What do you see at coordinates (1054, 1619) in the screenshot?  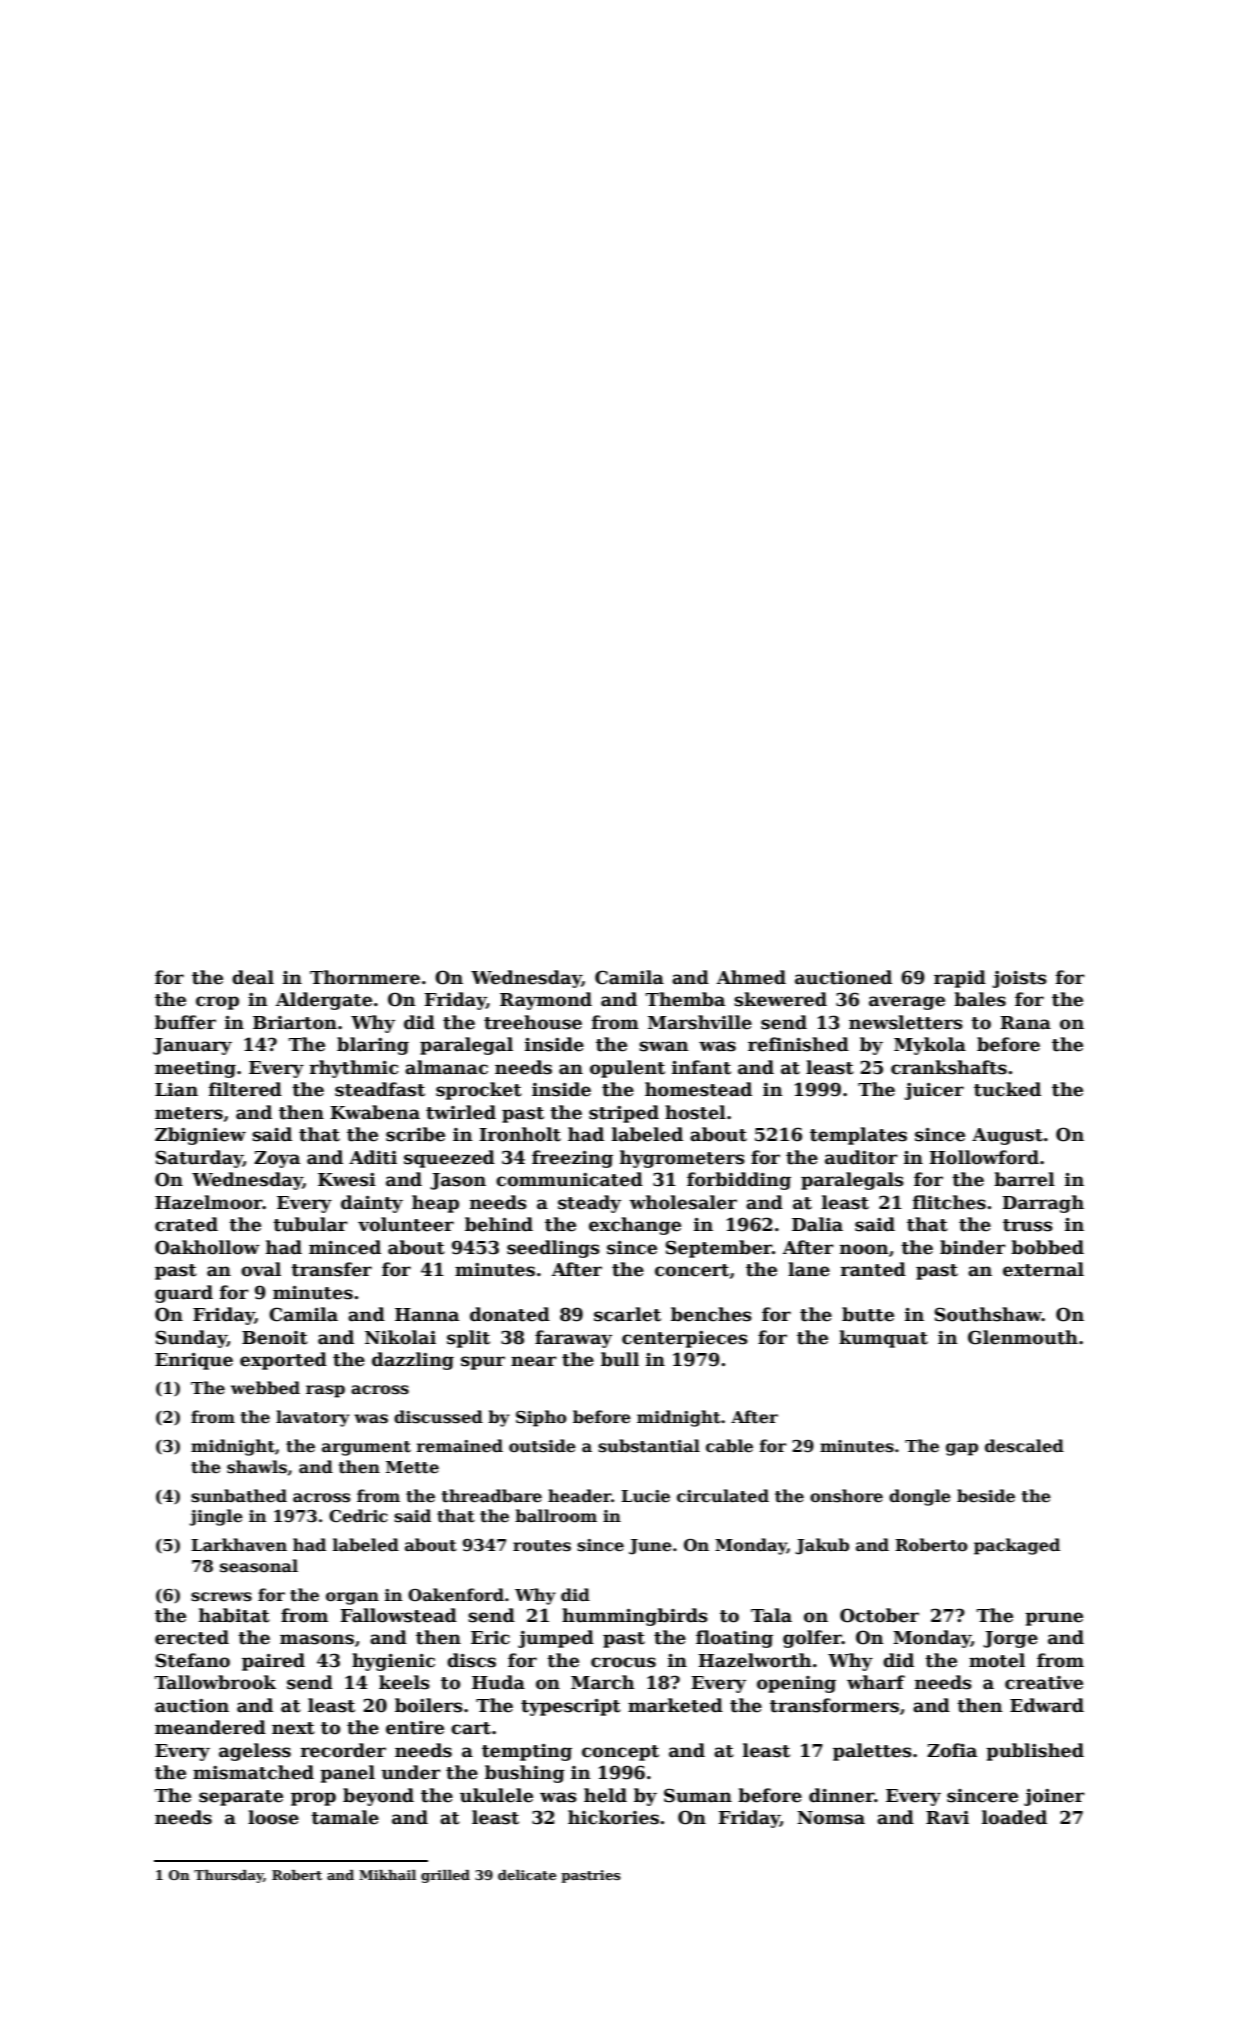 I see `prune` at bounding box center [1054, 1619].
